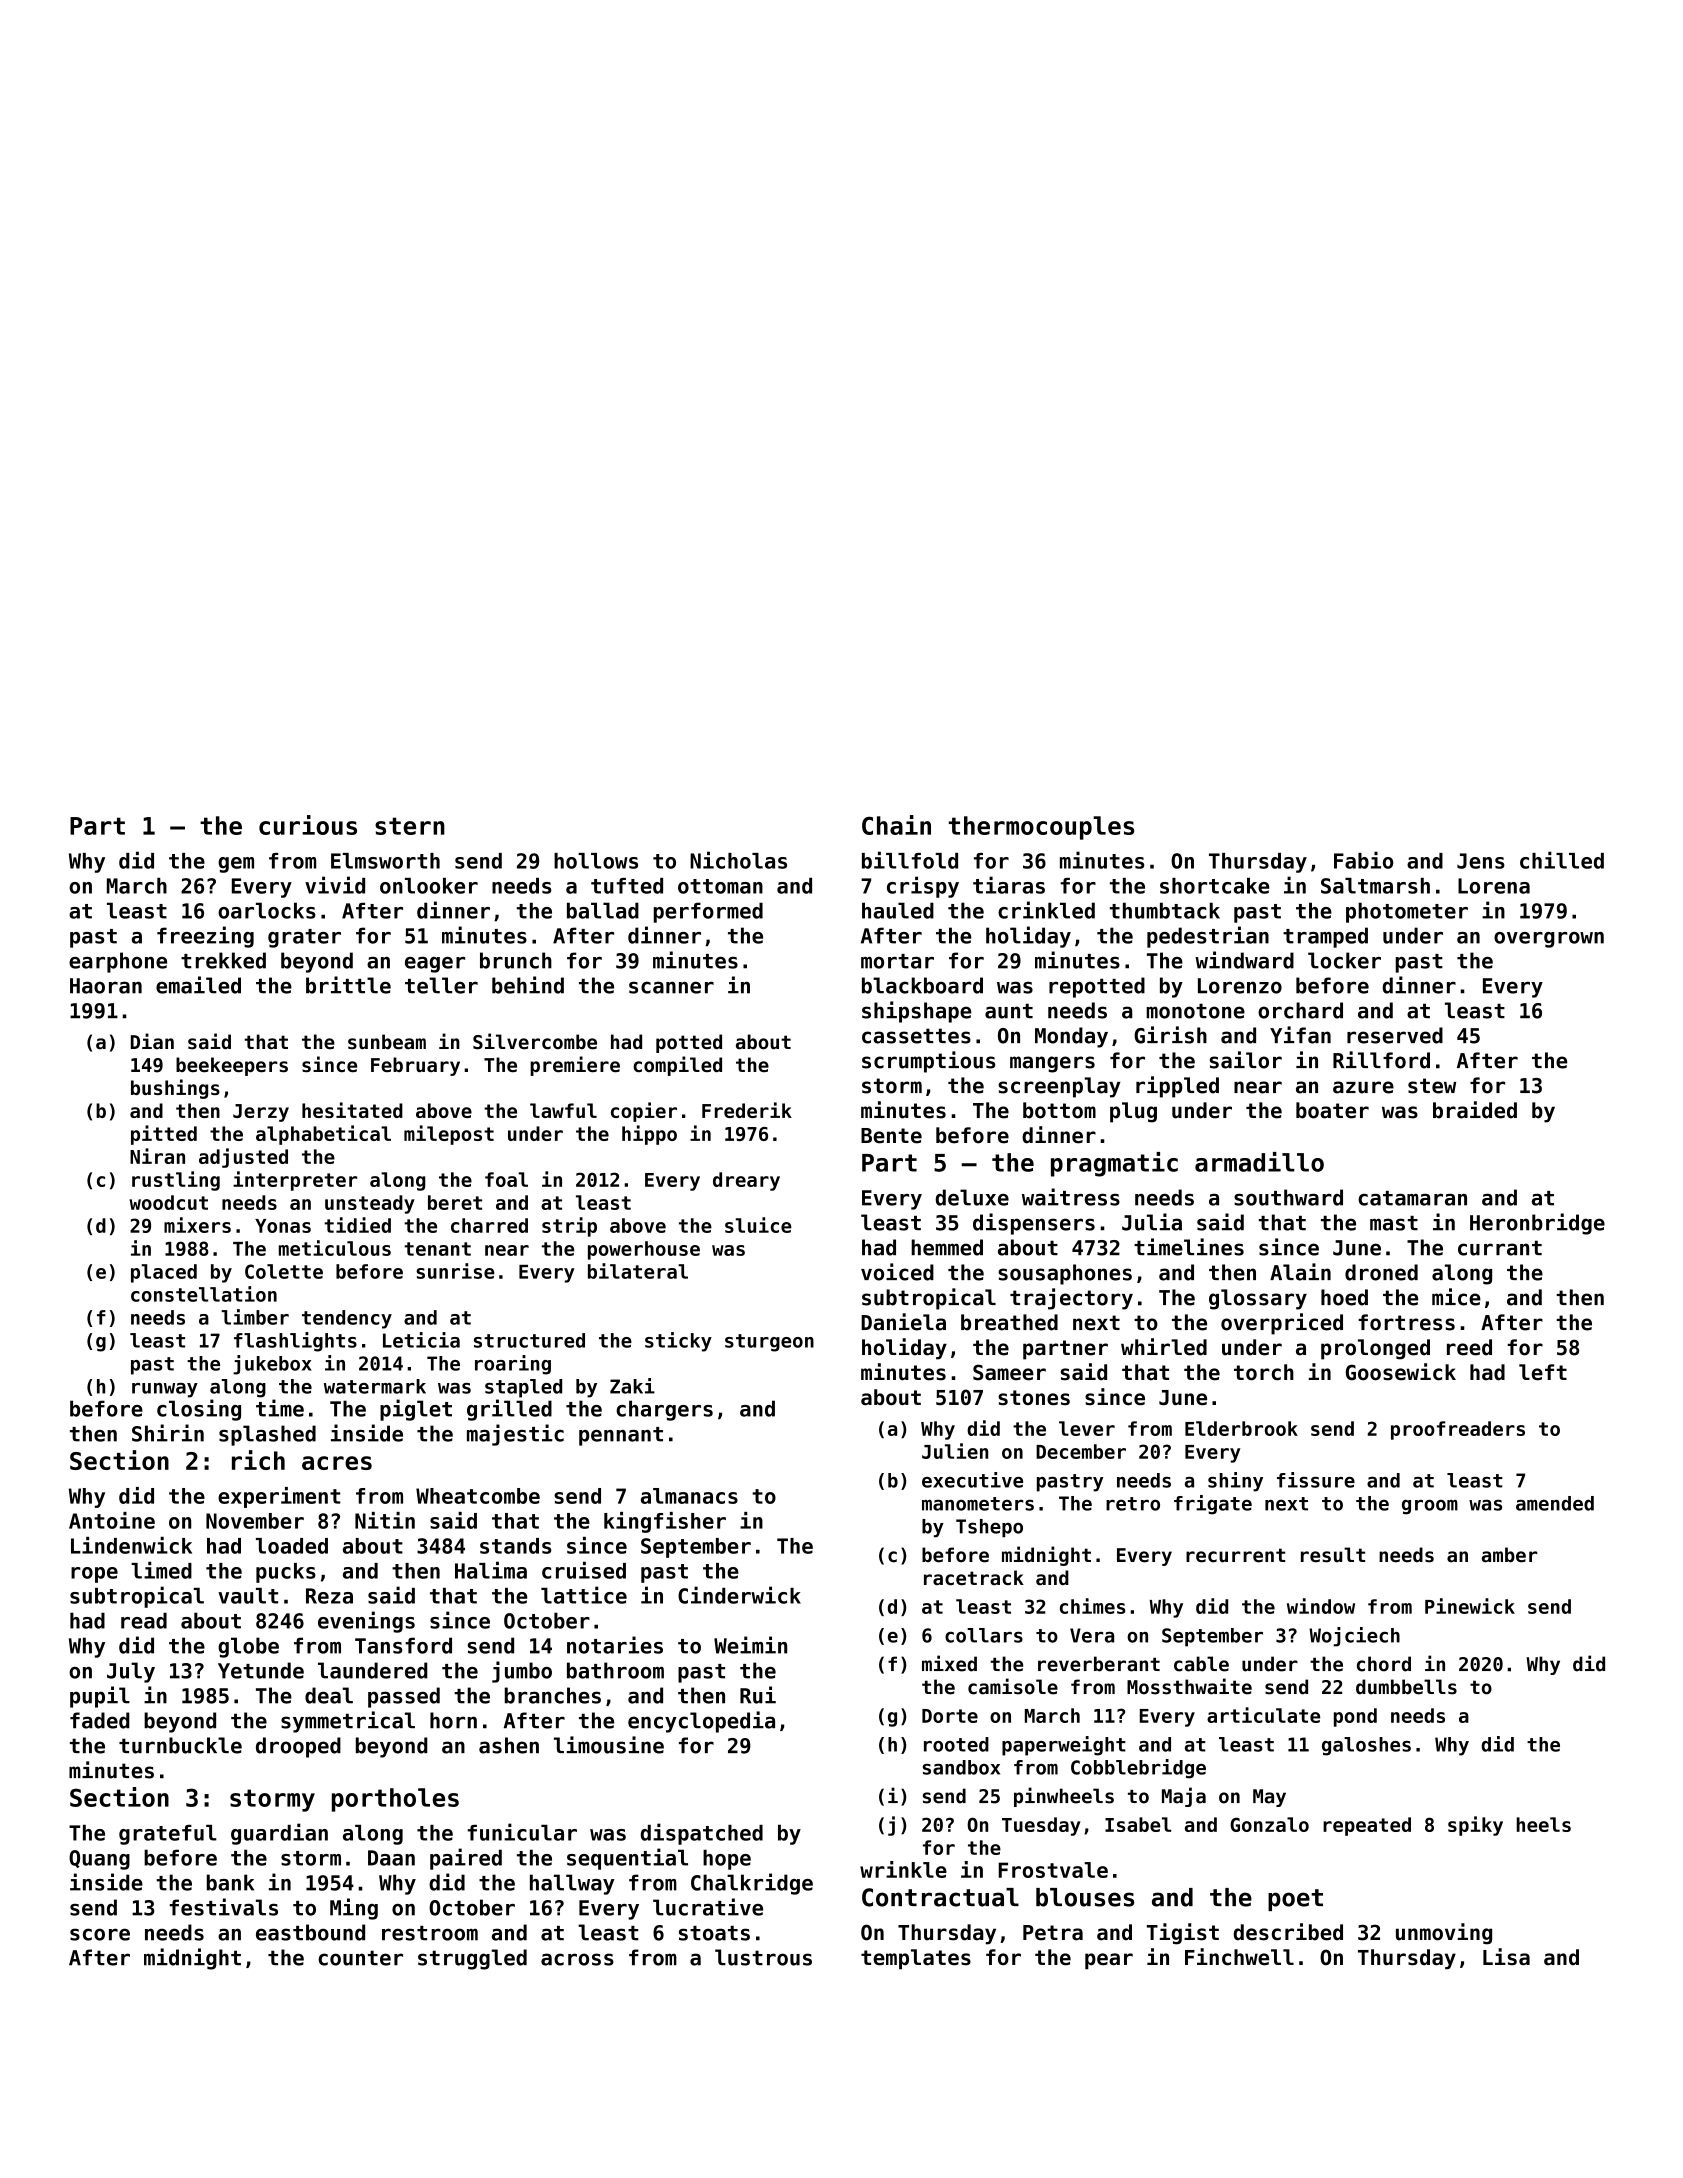  Describe the element at coordinates (1470, 1606) in the screenshot. I see `Pinewick` at that location.
